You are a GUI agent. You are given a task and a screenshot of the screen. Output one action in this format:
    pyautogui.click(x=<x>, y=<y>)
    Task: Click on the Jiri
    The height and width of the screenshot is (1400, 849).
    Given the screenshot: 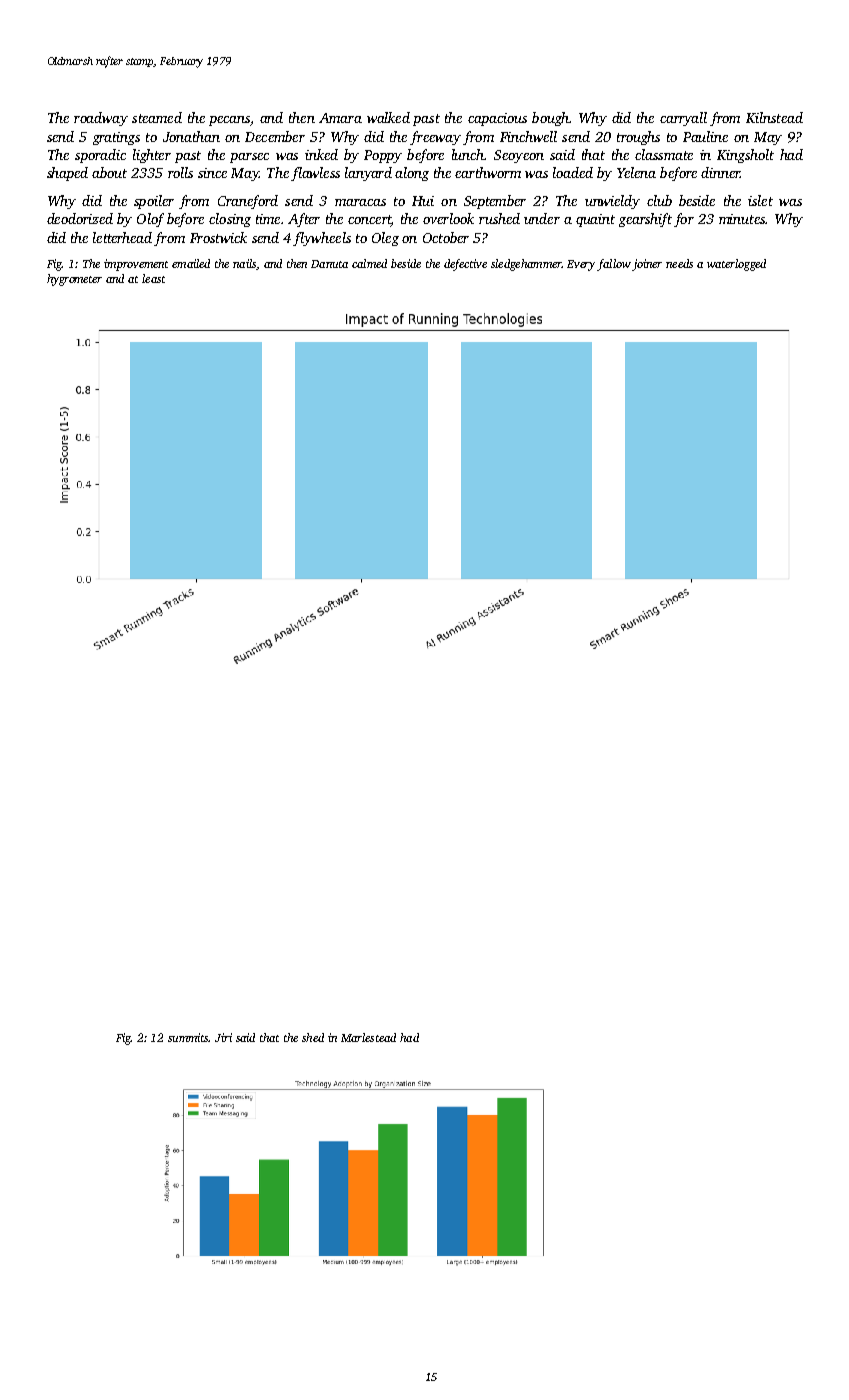 What is the action you would take?
    pyautogui.click(x=223, y=1037)
